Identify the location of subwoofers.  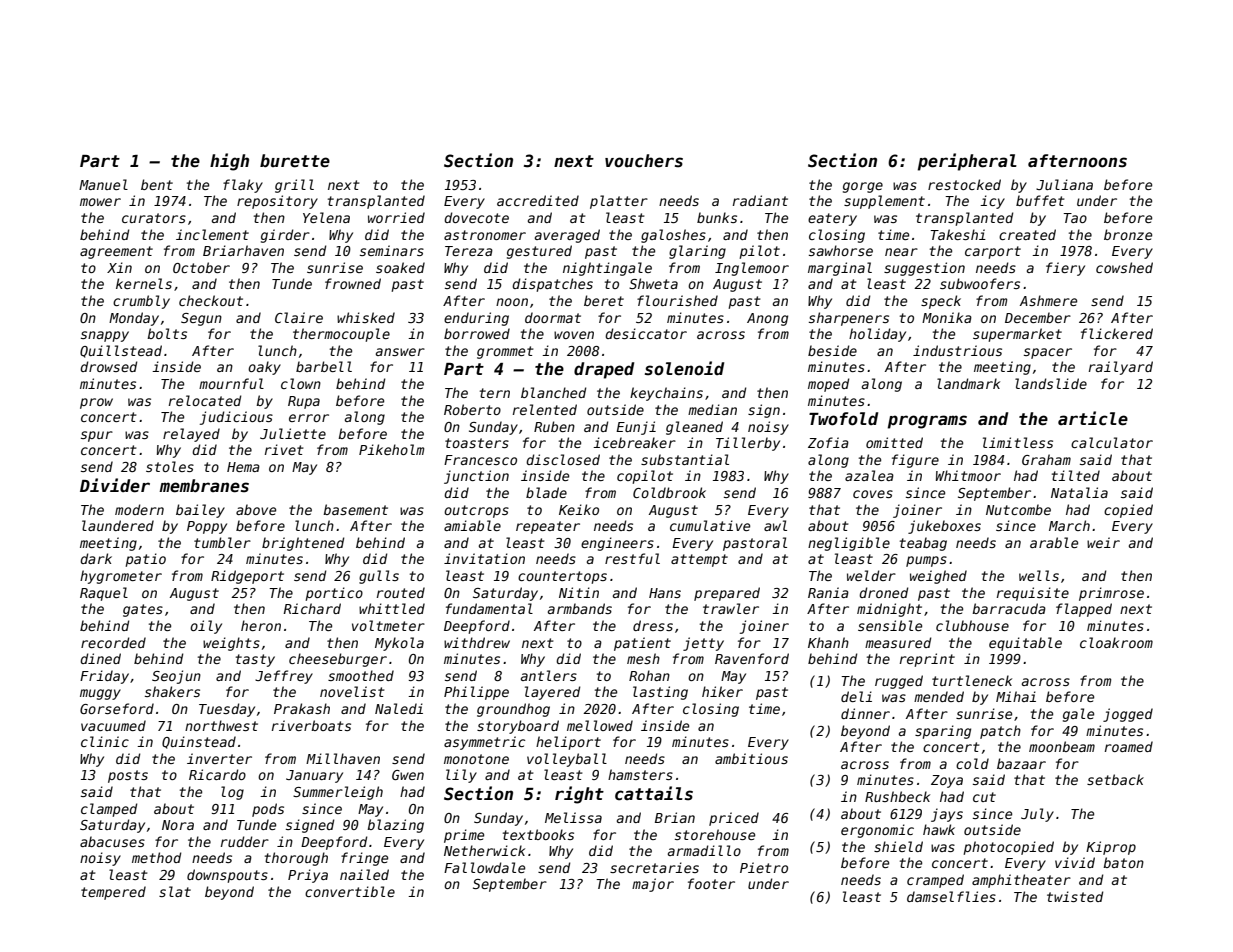
(980, 283).
